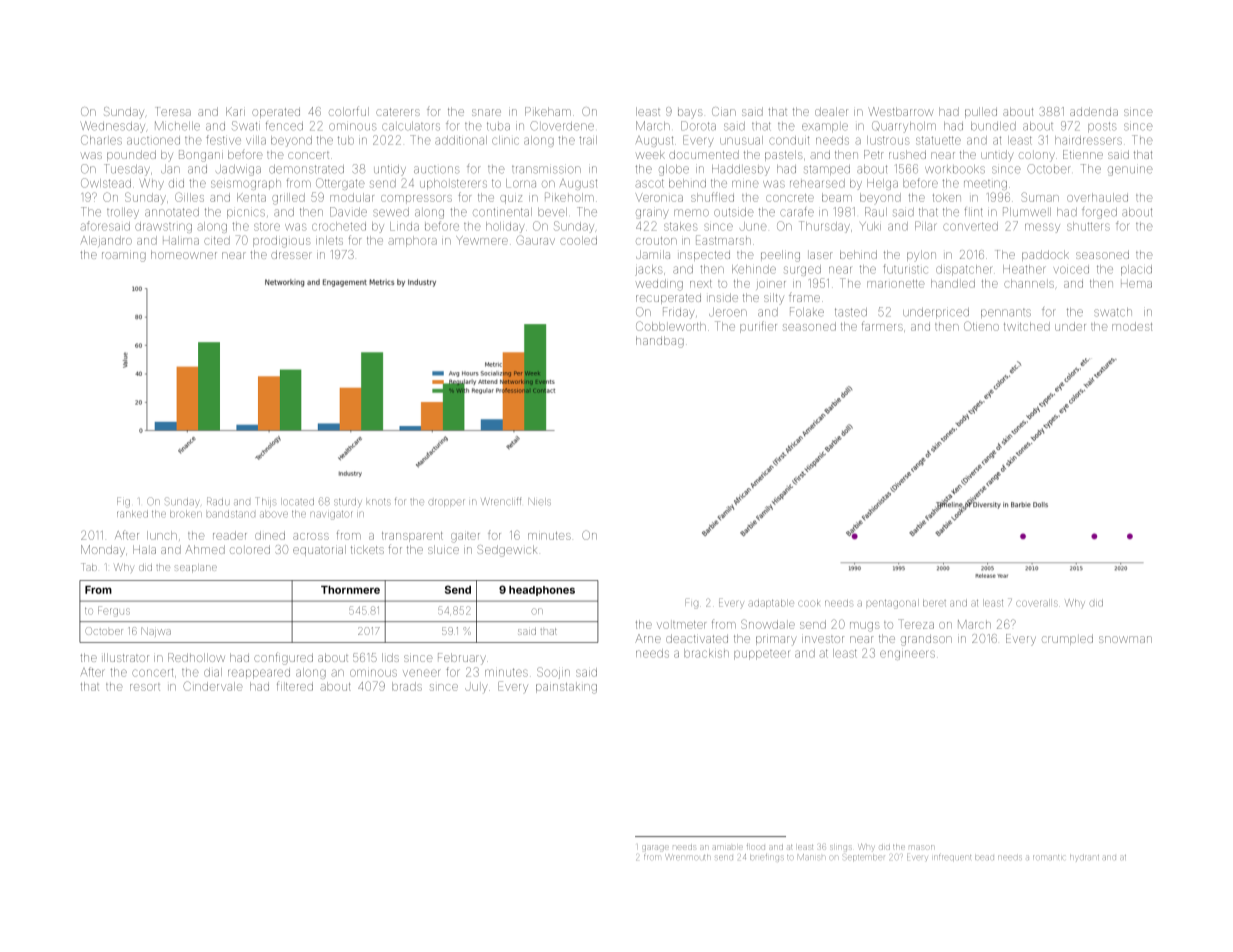  Describe the element at coordinates (540, 501) in the document. I see `Niels` at that location.
